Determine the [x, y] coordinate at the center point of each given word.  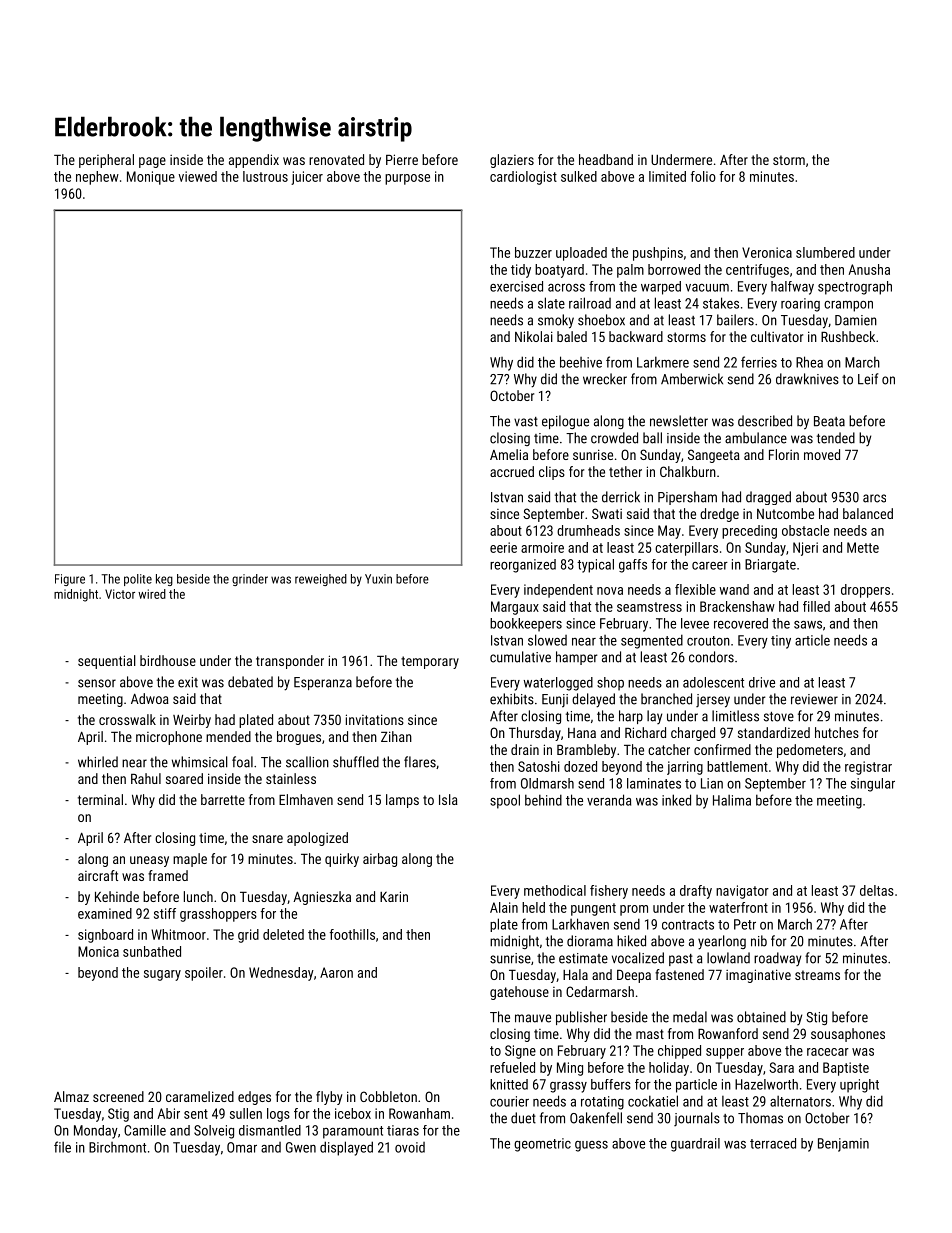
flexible [695, 589]
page [152, 162]
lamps [402, 801]
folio [703, 176]
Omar [242, 1147]
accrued [512, 471]
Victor [120, 594]
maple [190, 860]
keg [164, 580]
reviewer [814, 699]
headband [606, 159]
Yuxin [378, 579]
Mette [863, 547]
